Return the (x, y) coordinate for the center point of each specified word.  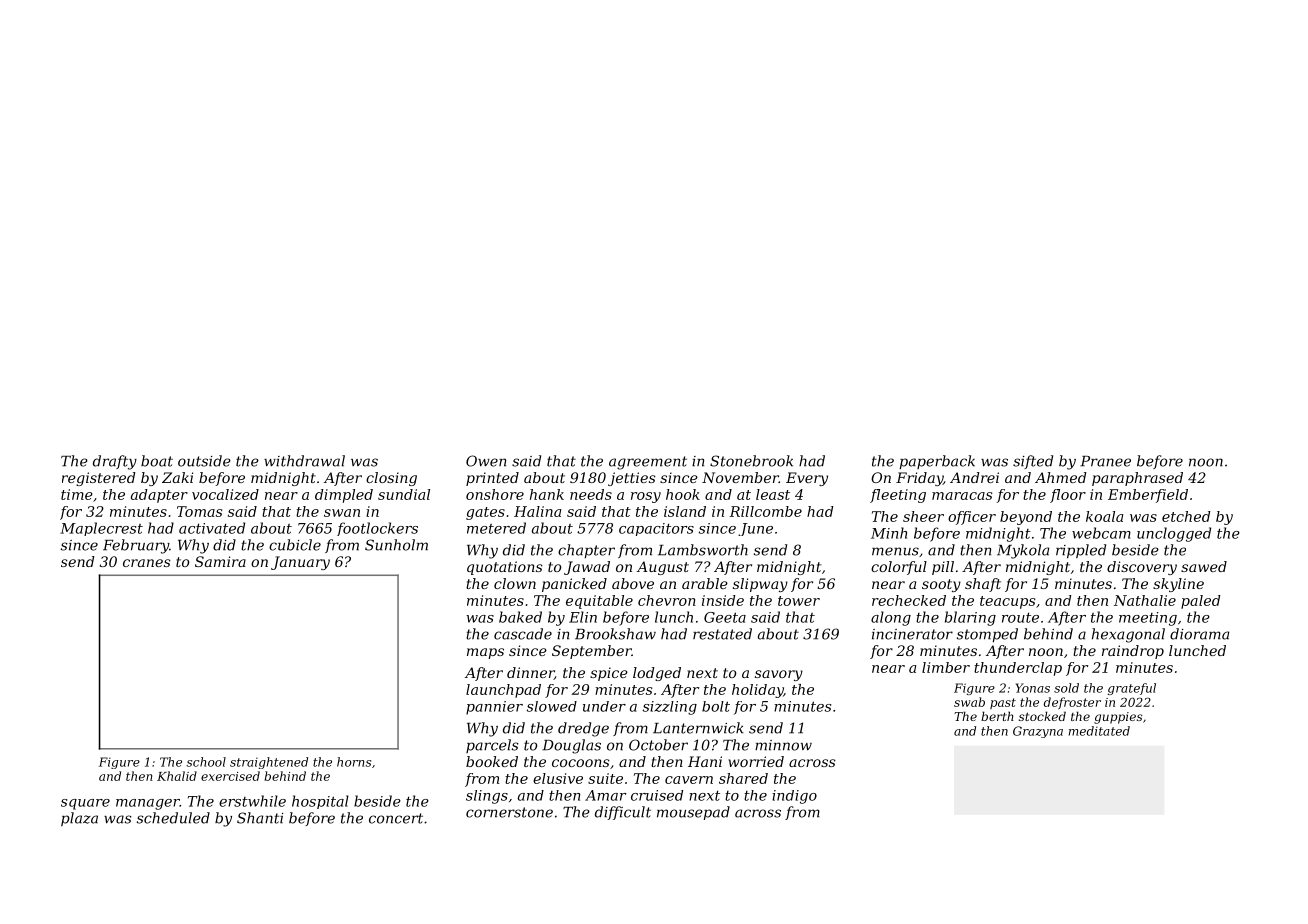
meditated (1099, 731)
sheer (923, 516)
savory (779, 675)
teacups (1007, 602)
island (685, 511)
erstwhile (252, 801)
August (663, 568)
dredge (583, 729)
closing (391, 479)
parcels (492, 746)
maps (485, 653)
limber (946, 667)
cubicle (295, 545)
